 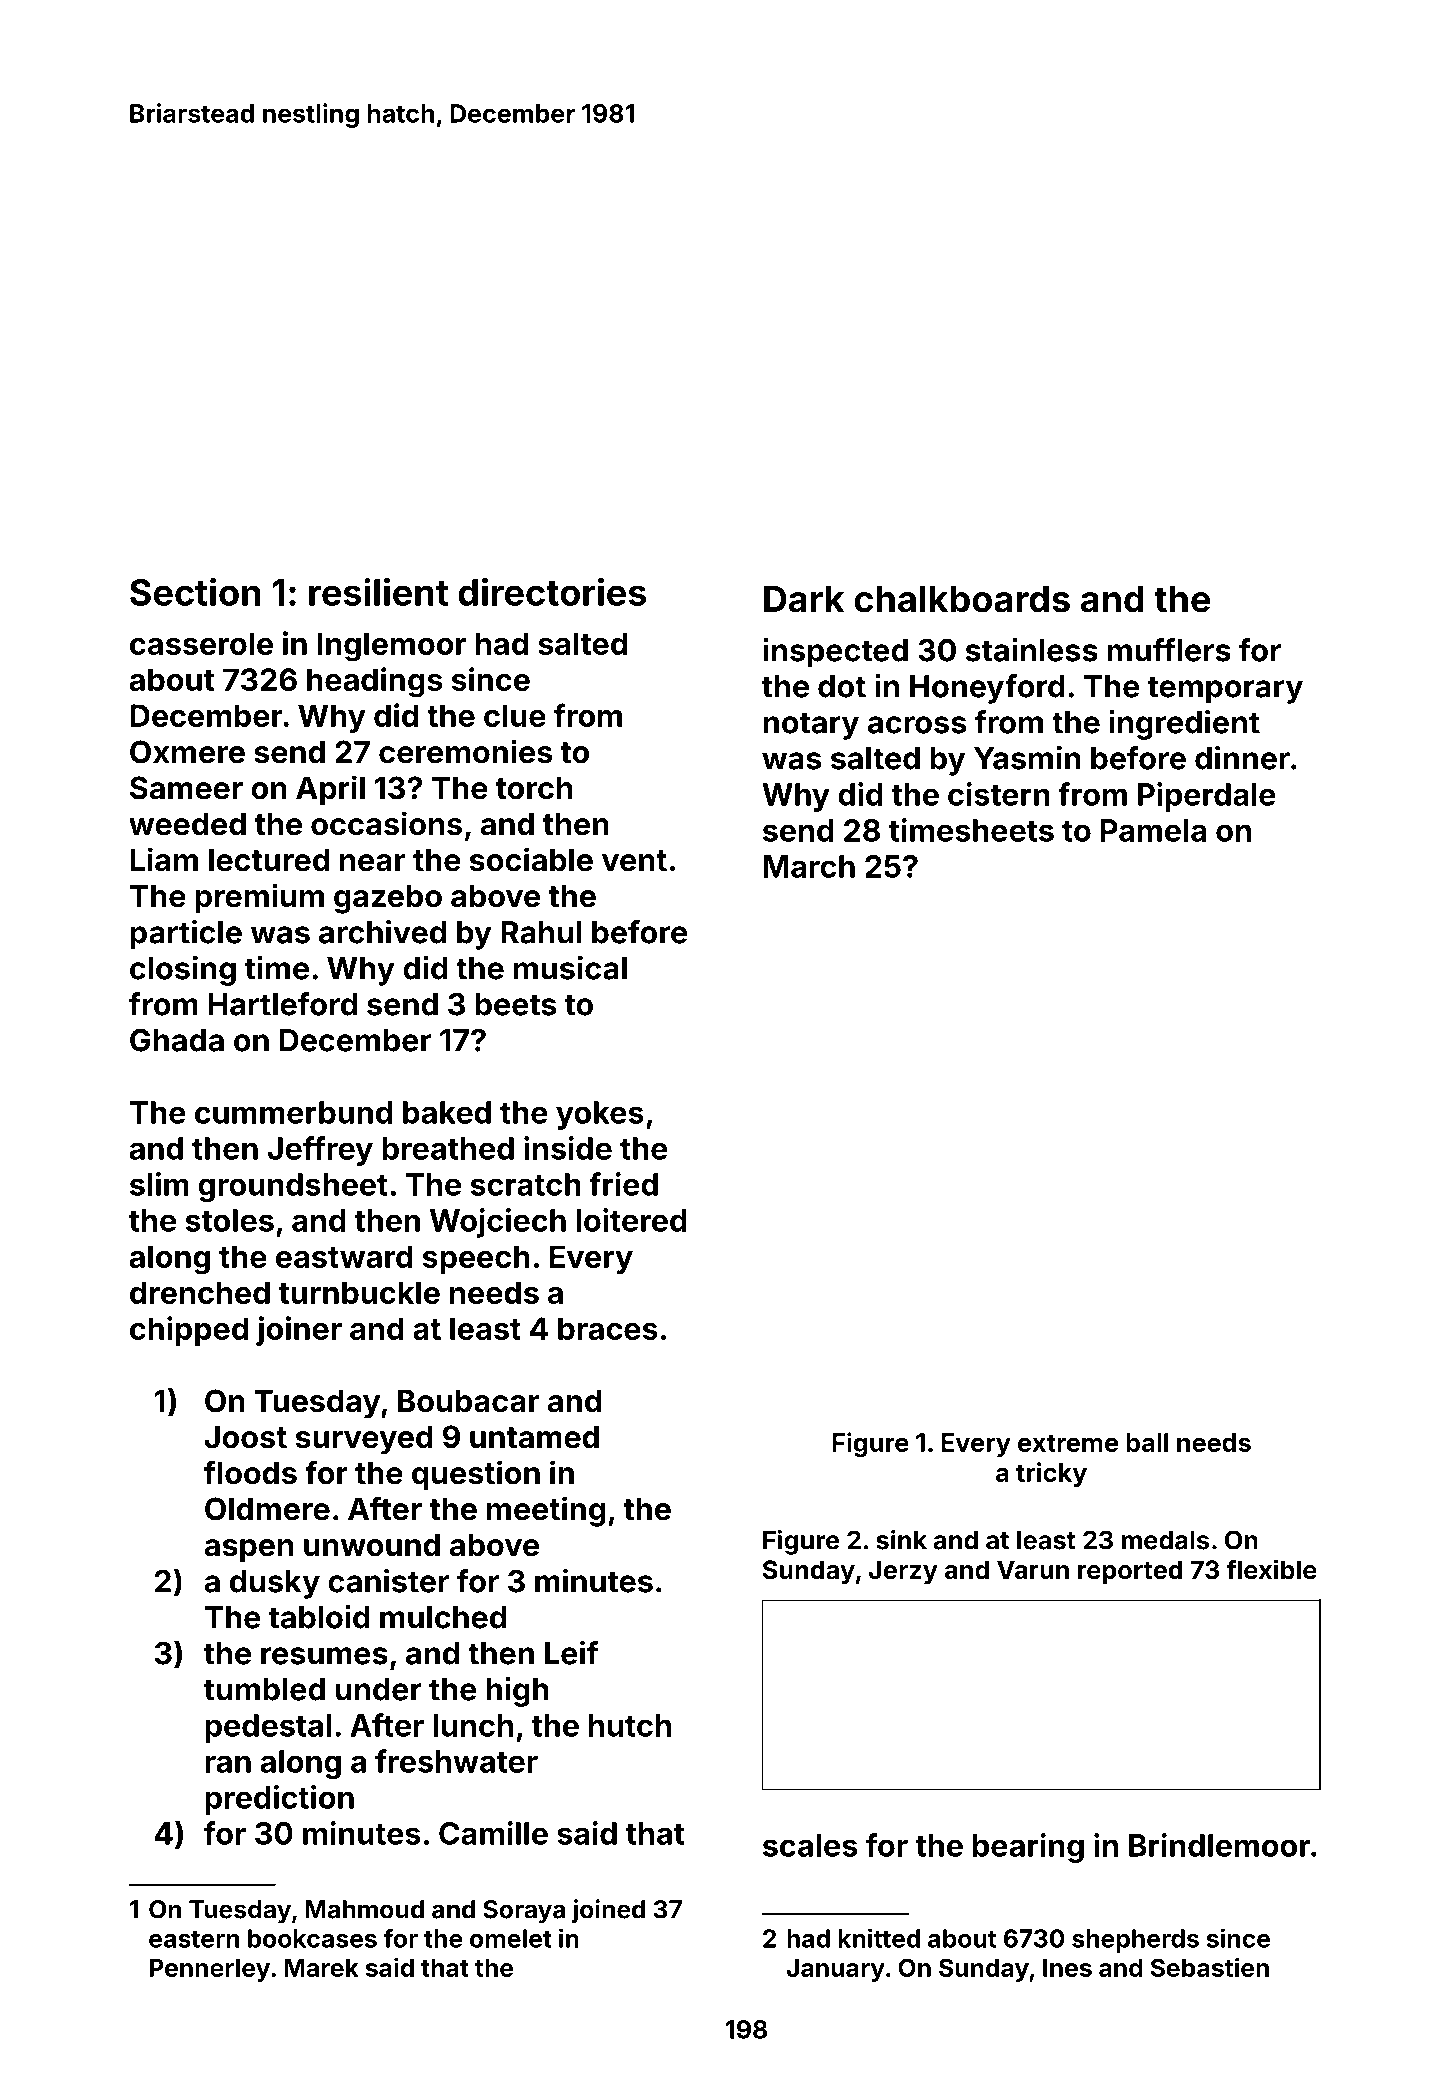 What do you see at coordinates (1153, 830) in the screenshot?
I see `Pamela` at bounding box center [1153, 830].
